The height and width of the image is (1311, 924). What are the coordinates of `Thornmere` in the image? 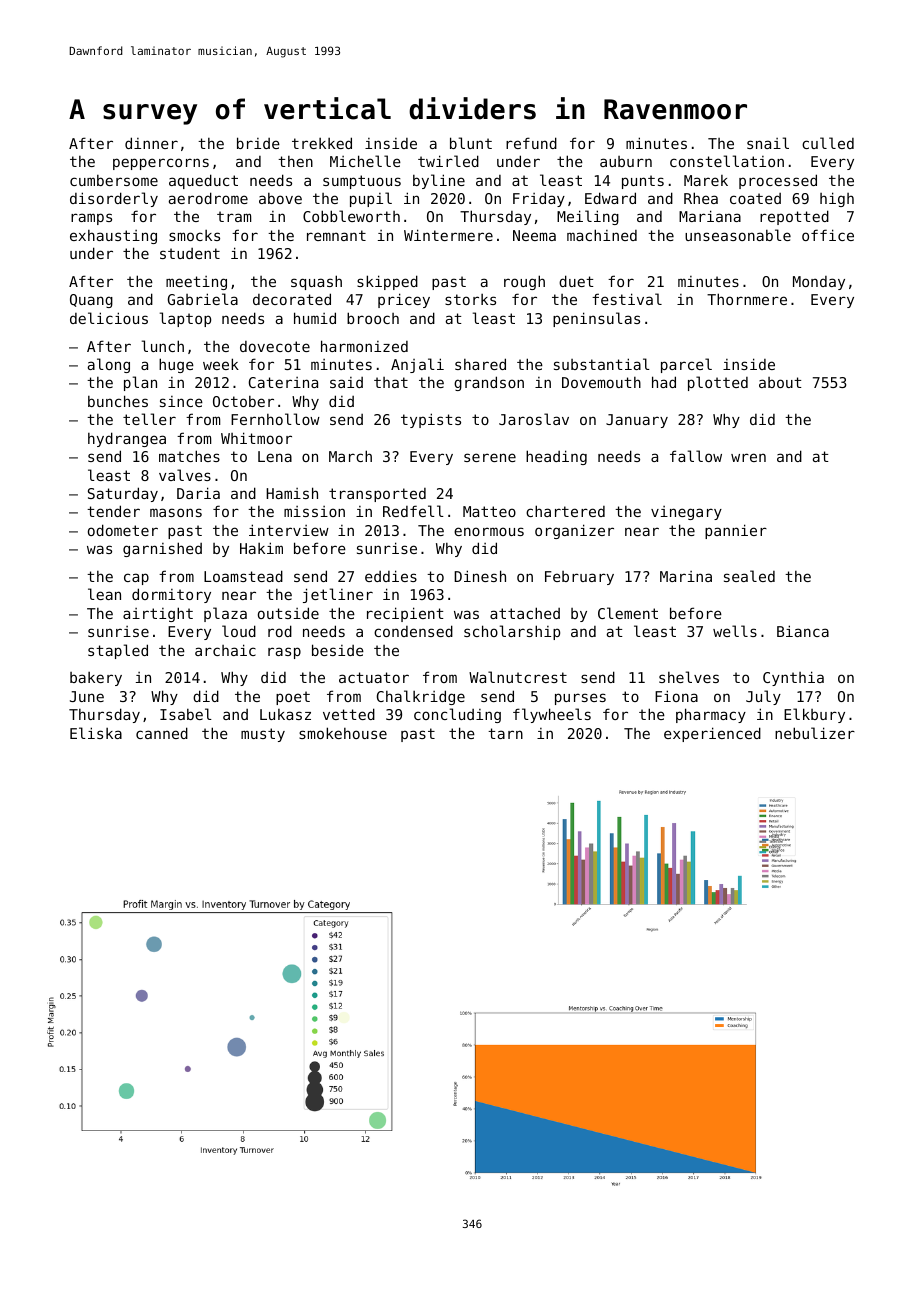 It's located at (747, 299).
